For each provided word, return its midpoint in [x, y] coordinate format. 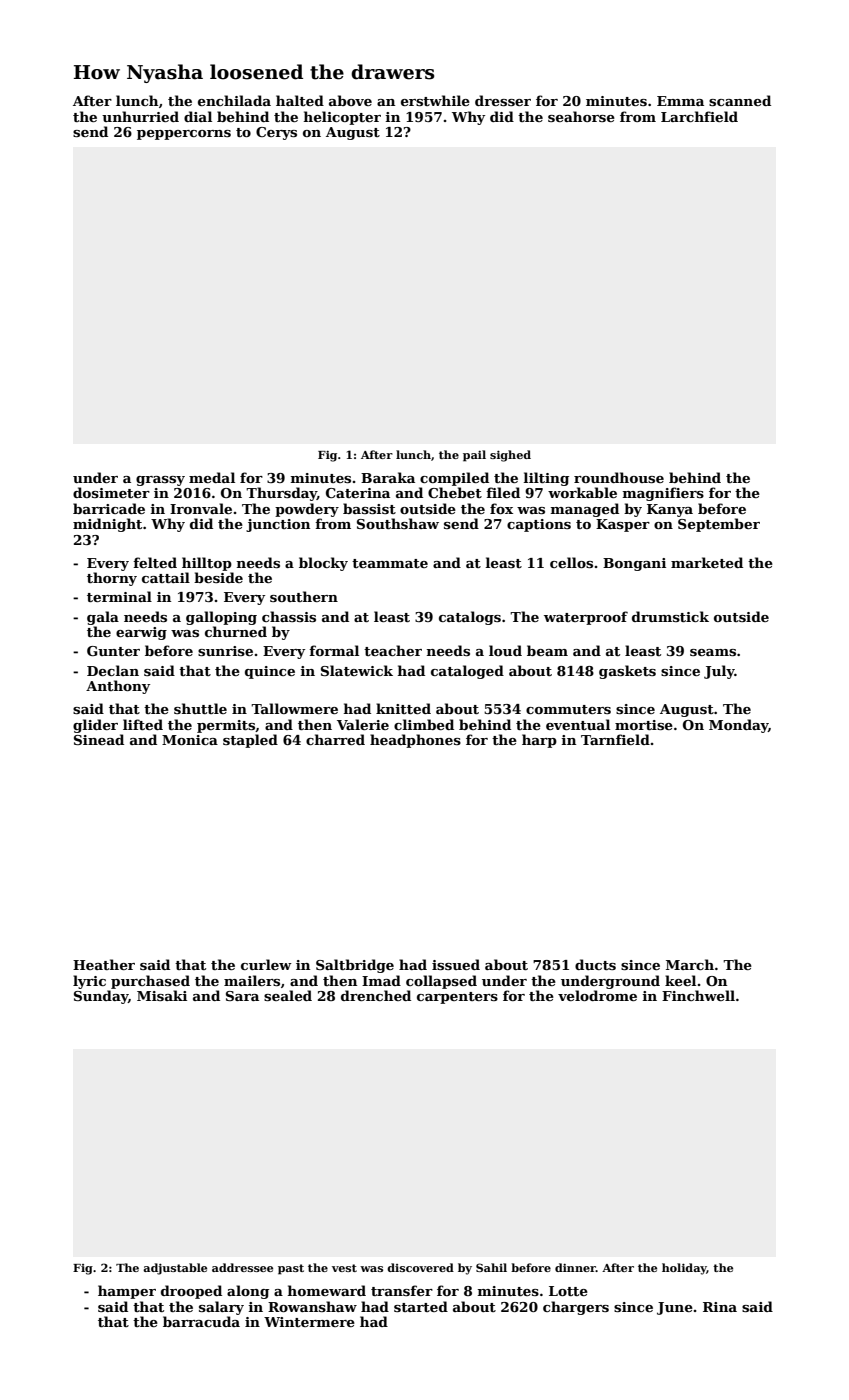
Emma [680, 101]
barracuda [201, 1321]
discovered [420, 1267]
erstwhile [435, 100]
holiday [684, 1269]
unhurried [140, 116]
